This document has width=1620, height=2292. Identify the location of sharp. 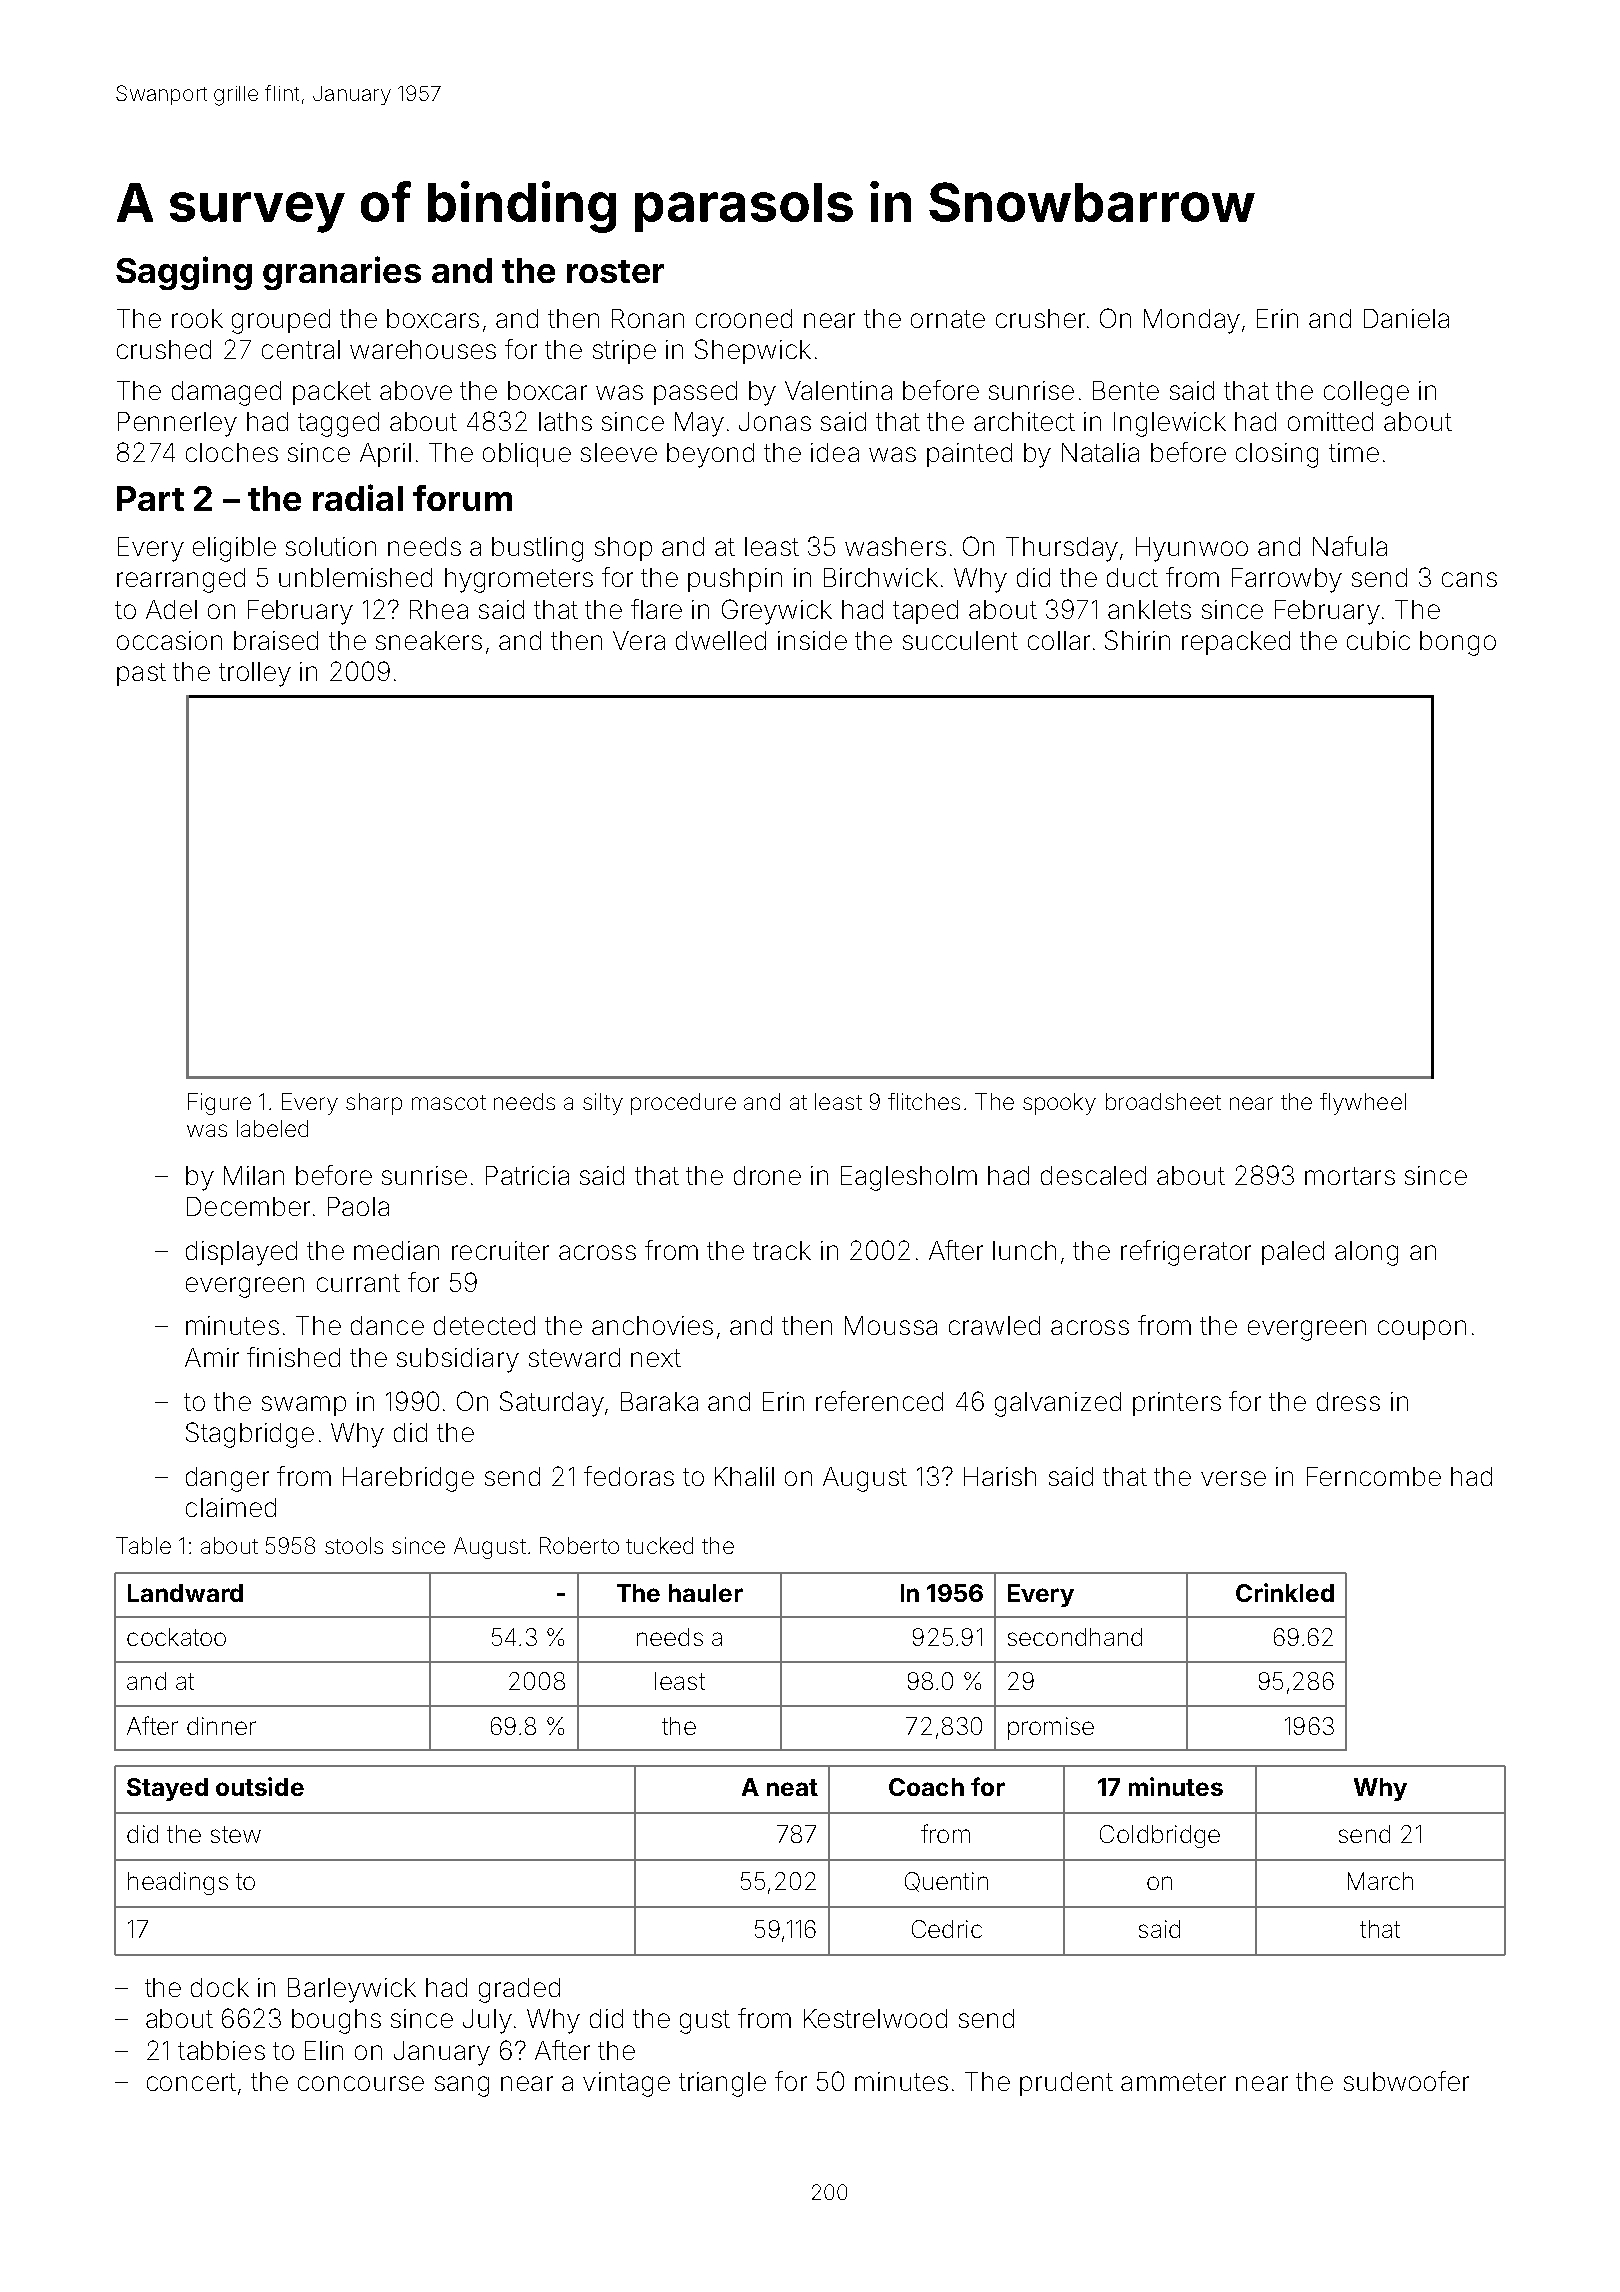
(374, 1104).
